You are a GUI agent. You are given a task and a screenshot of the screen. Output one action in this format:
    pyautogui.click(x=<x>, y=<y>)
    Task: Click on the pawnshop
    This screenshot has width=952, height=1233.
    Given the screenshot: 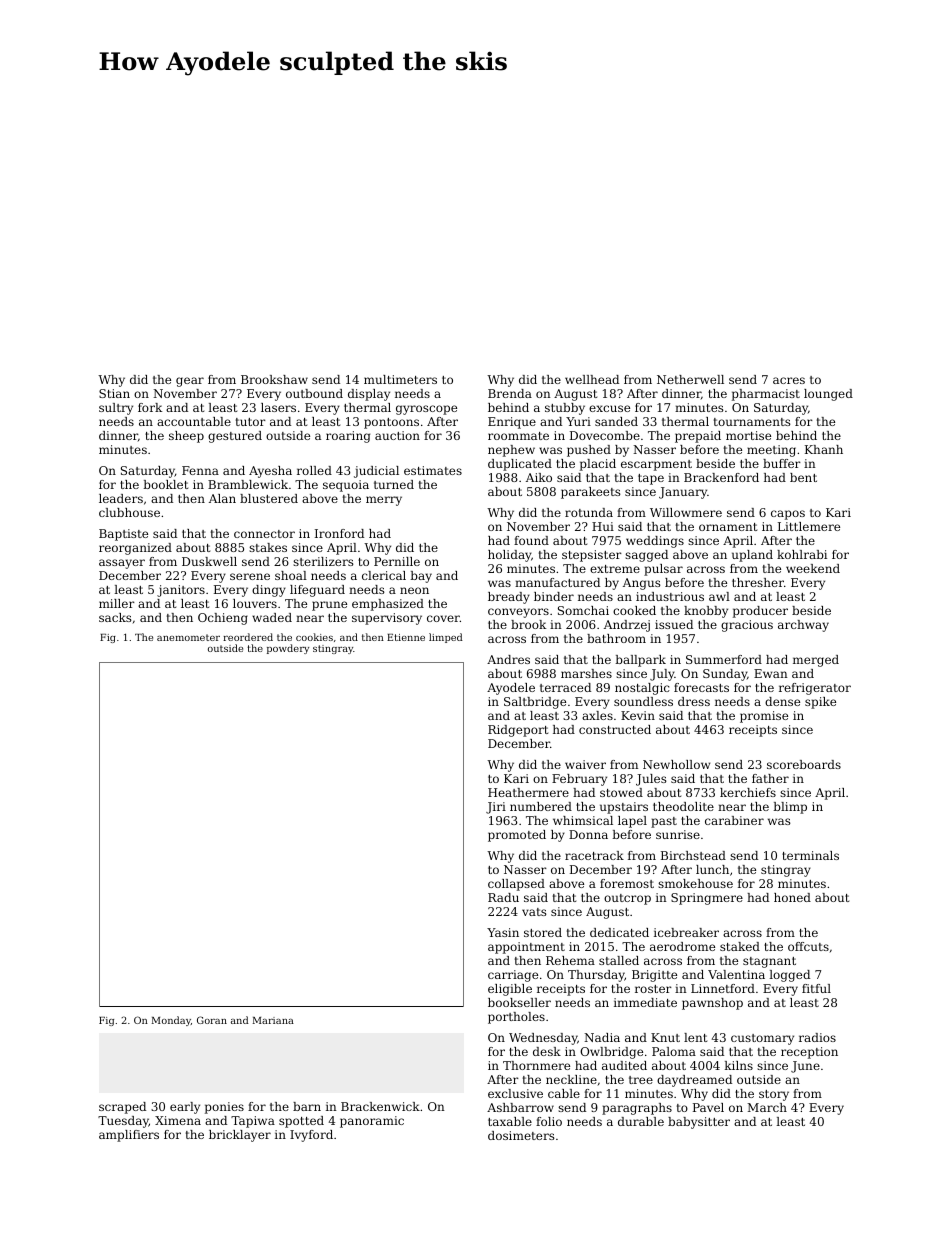 What is the action you would take?
    pyautogui.click(x=712, y=1004)
